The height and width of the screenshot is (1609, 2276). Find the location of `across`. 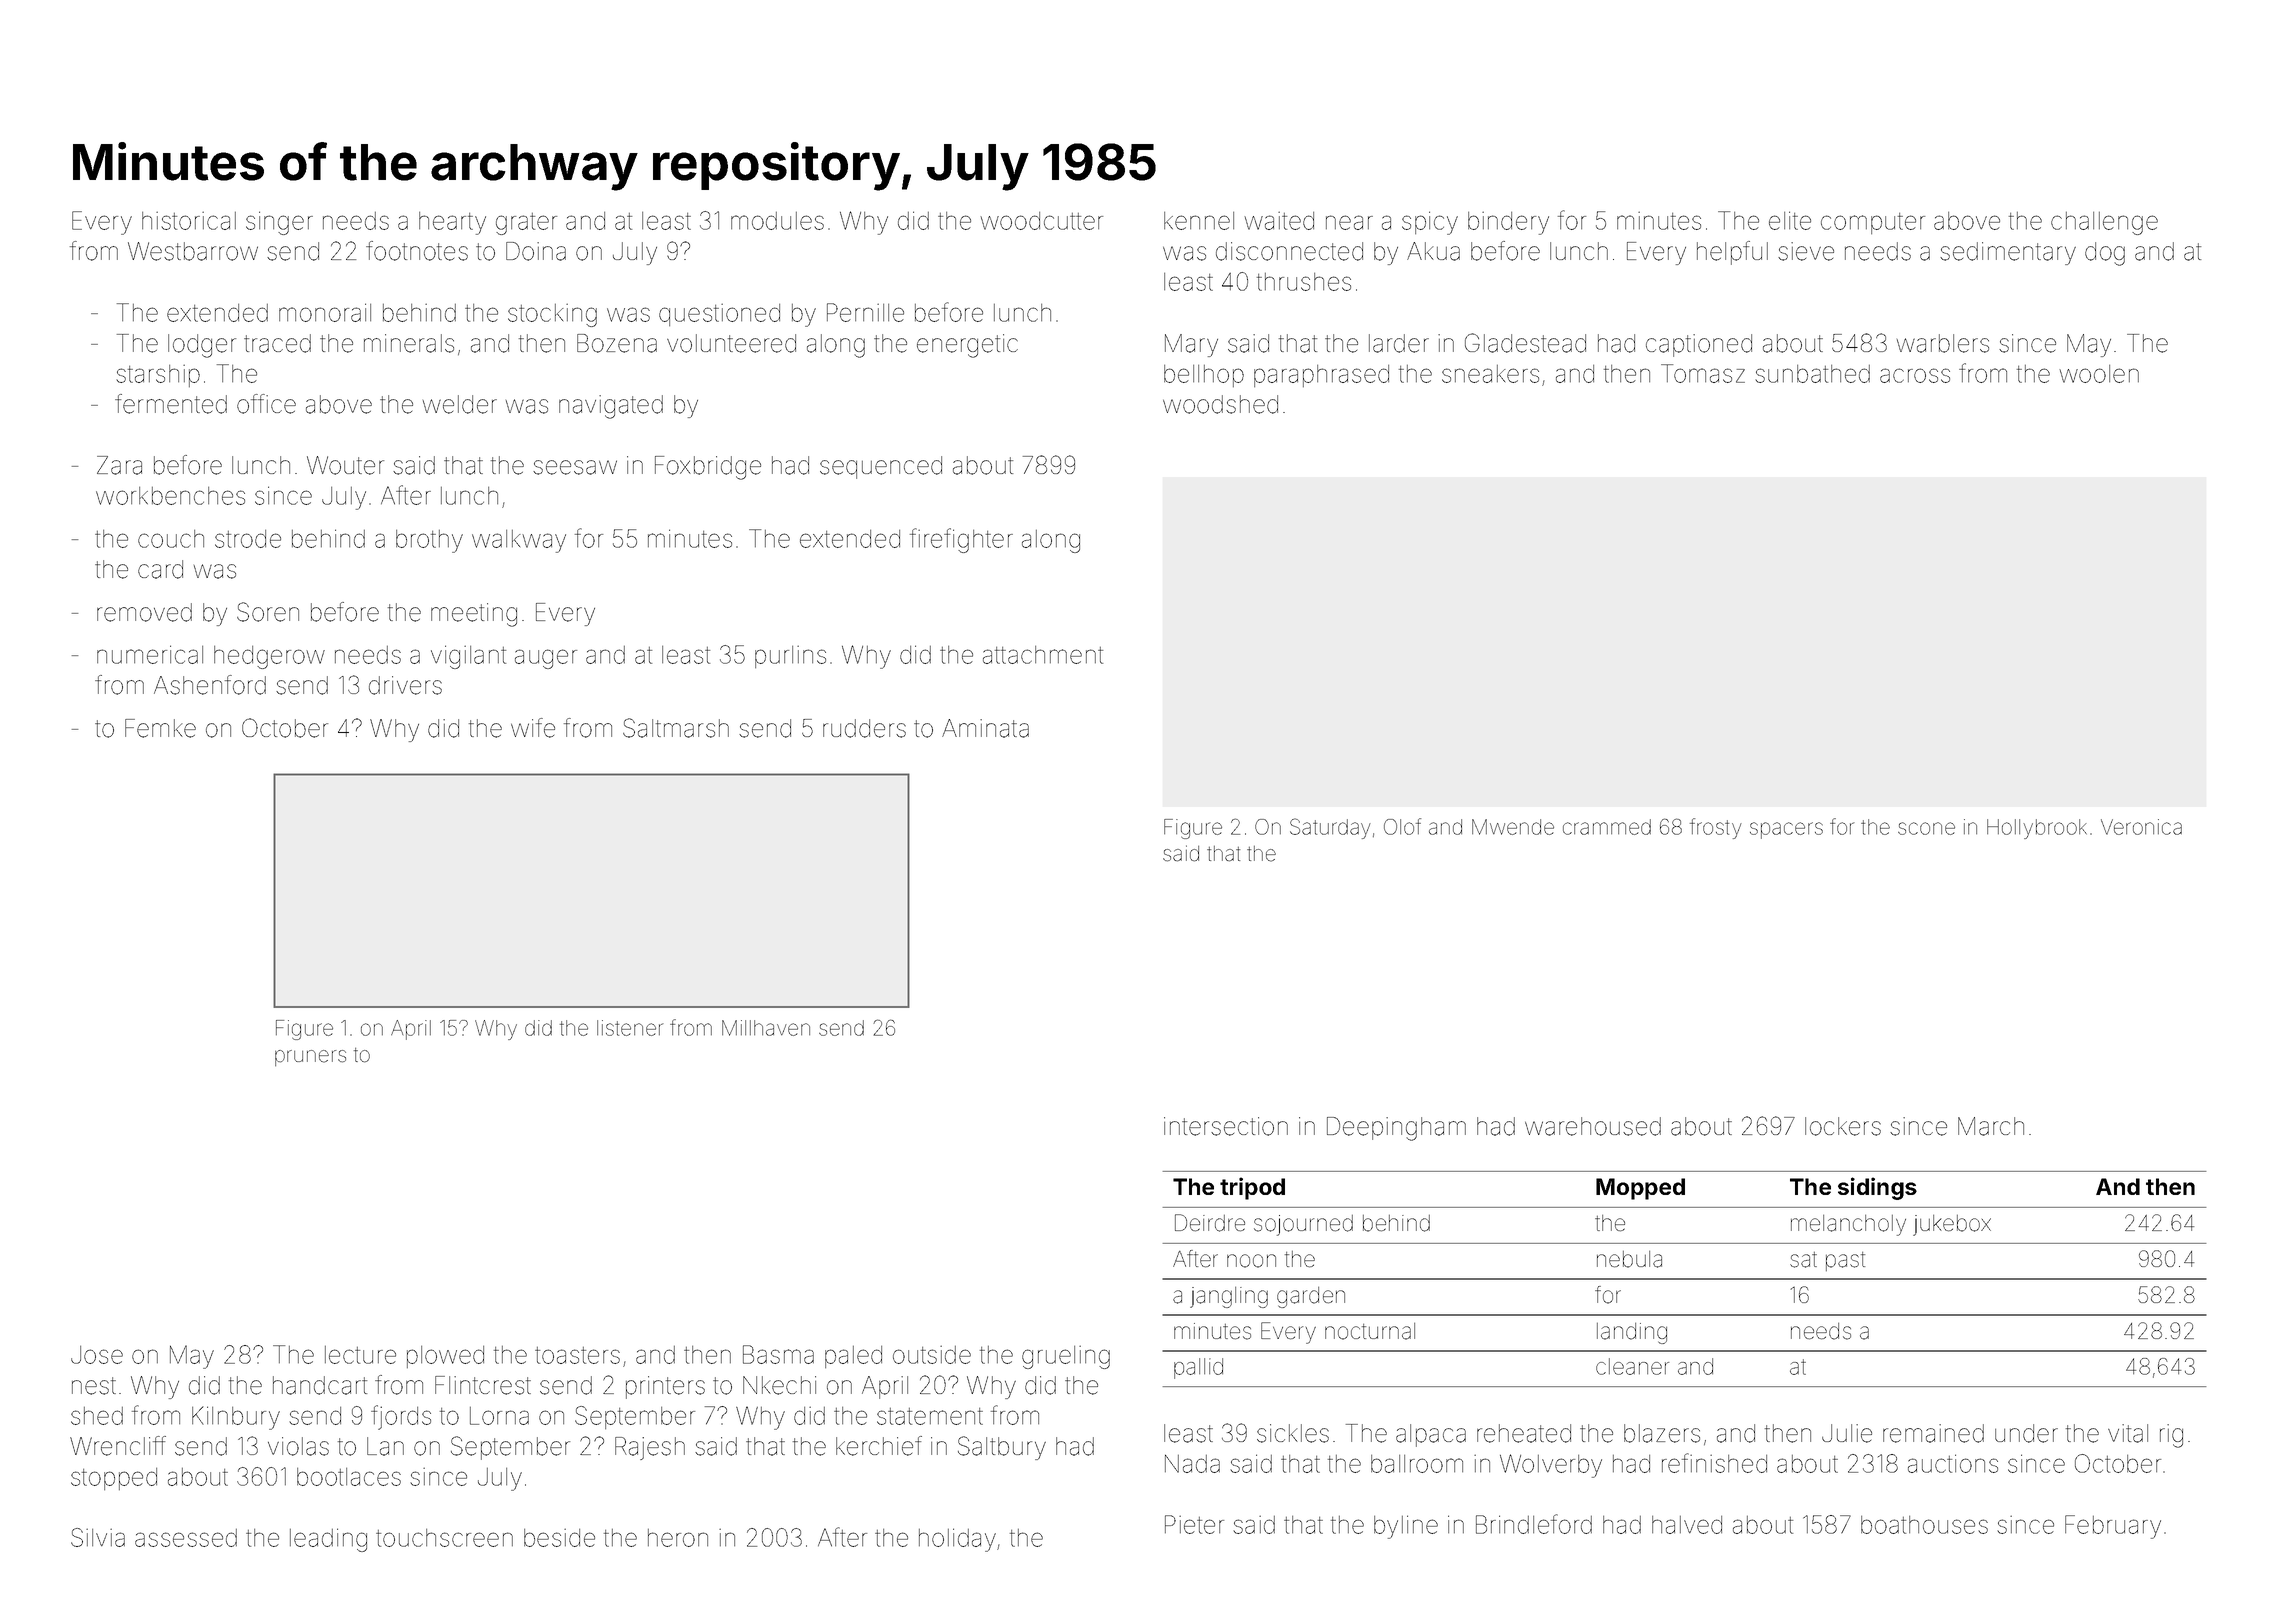

across is located at coordinates (1915, 375).
